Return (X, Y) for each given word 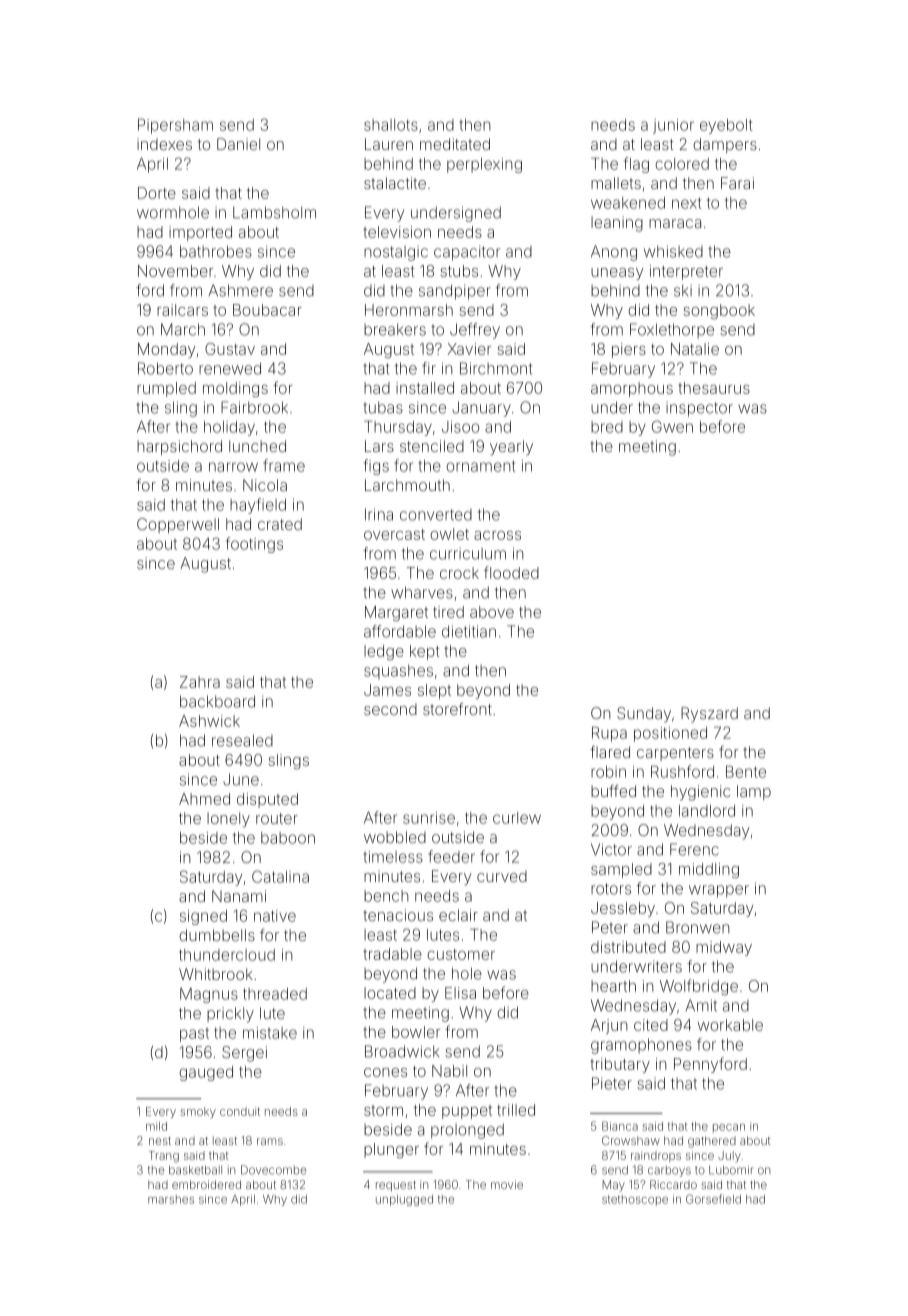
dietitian (469, 631)
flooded (511, 572)
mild (156, 1126)
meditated (455, 144)
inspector (699, 409)
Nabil (449, 1071)
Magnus (209, 995)
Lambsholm (274, 212)
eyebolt (726, 126)
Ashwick (209, 721)
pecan (729, 1128)
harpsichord (179, 447)
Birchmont (496, 368)
